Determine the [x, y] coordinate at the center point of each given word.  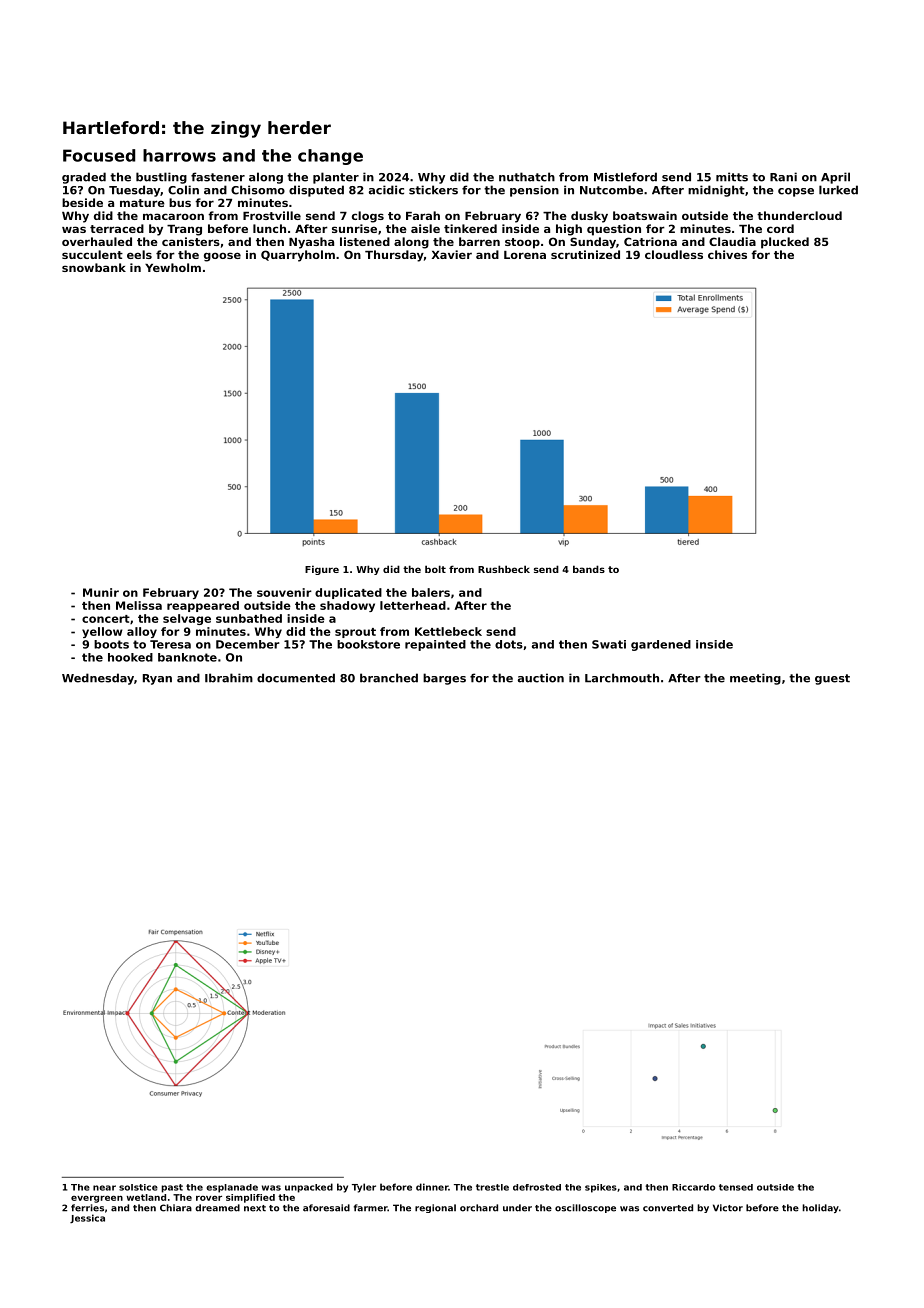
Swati [609, 644]
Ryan [157, 679]
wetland [146, 1197]
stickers [433, 190]
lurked [838, 190]
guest [832, 679]
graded [84, 178]
